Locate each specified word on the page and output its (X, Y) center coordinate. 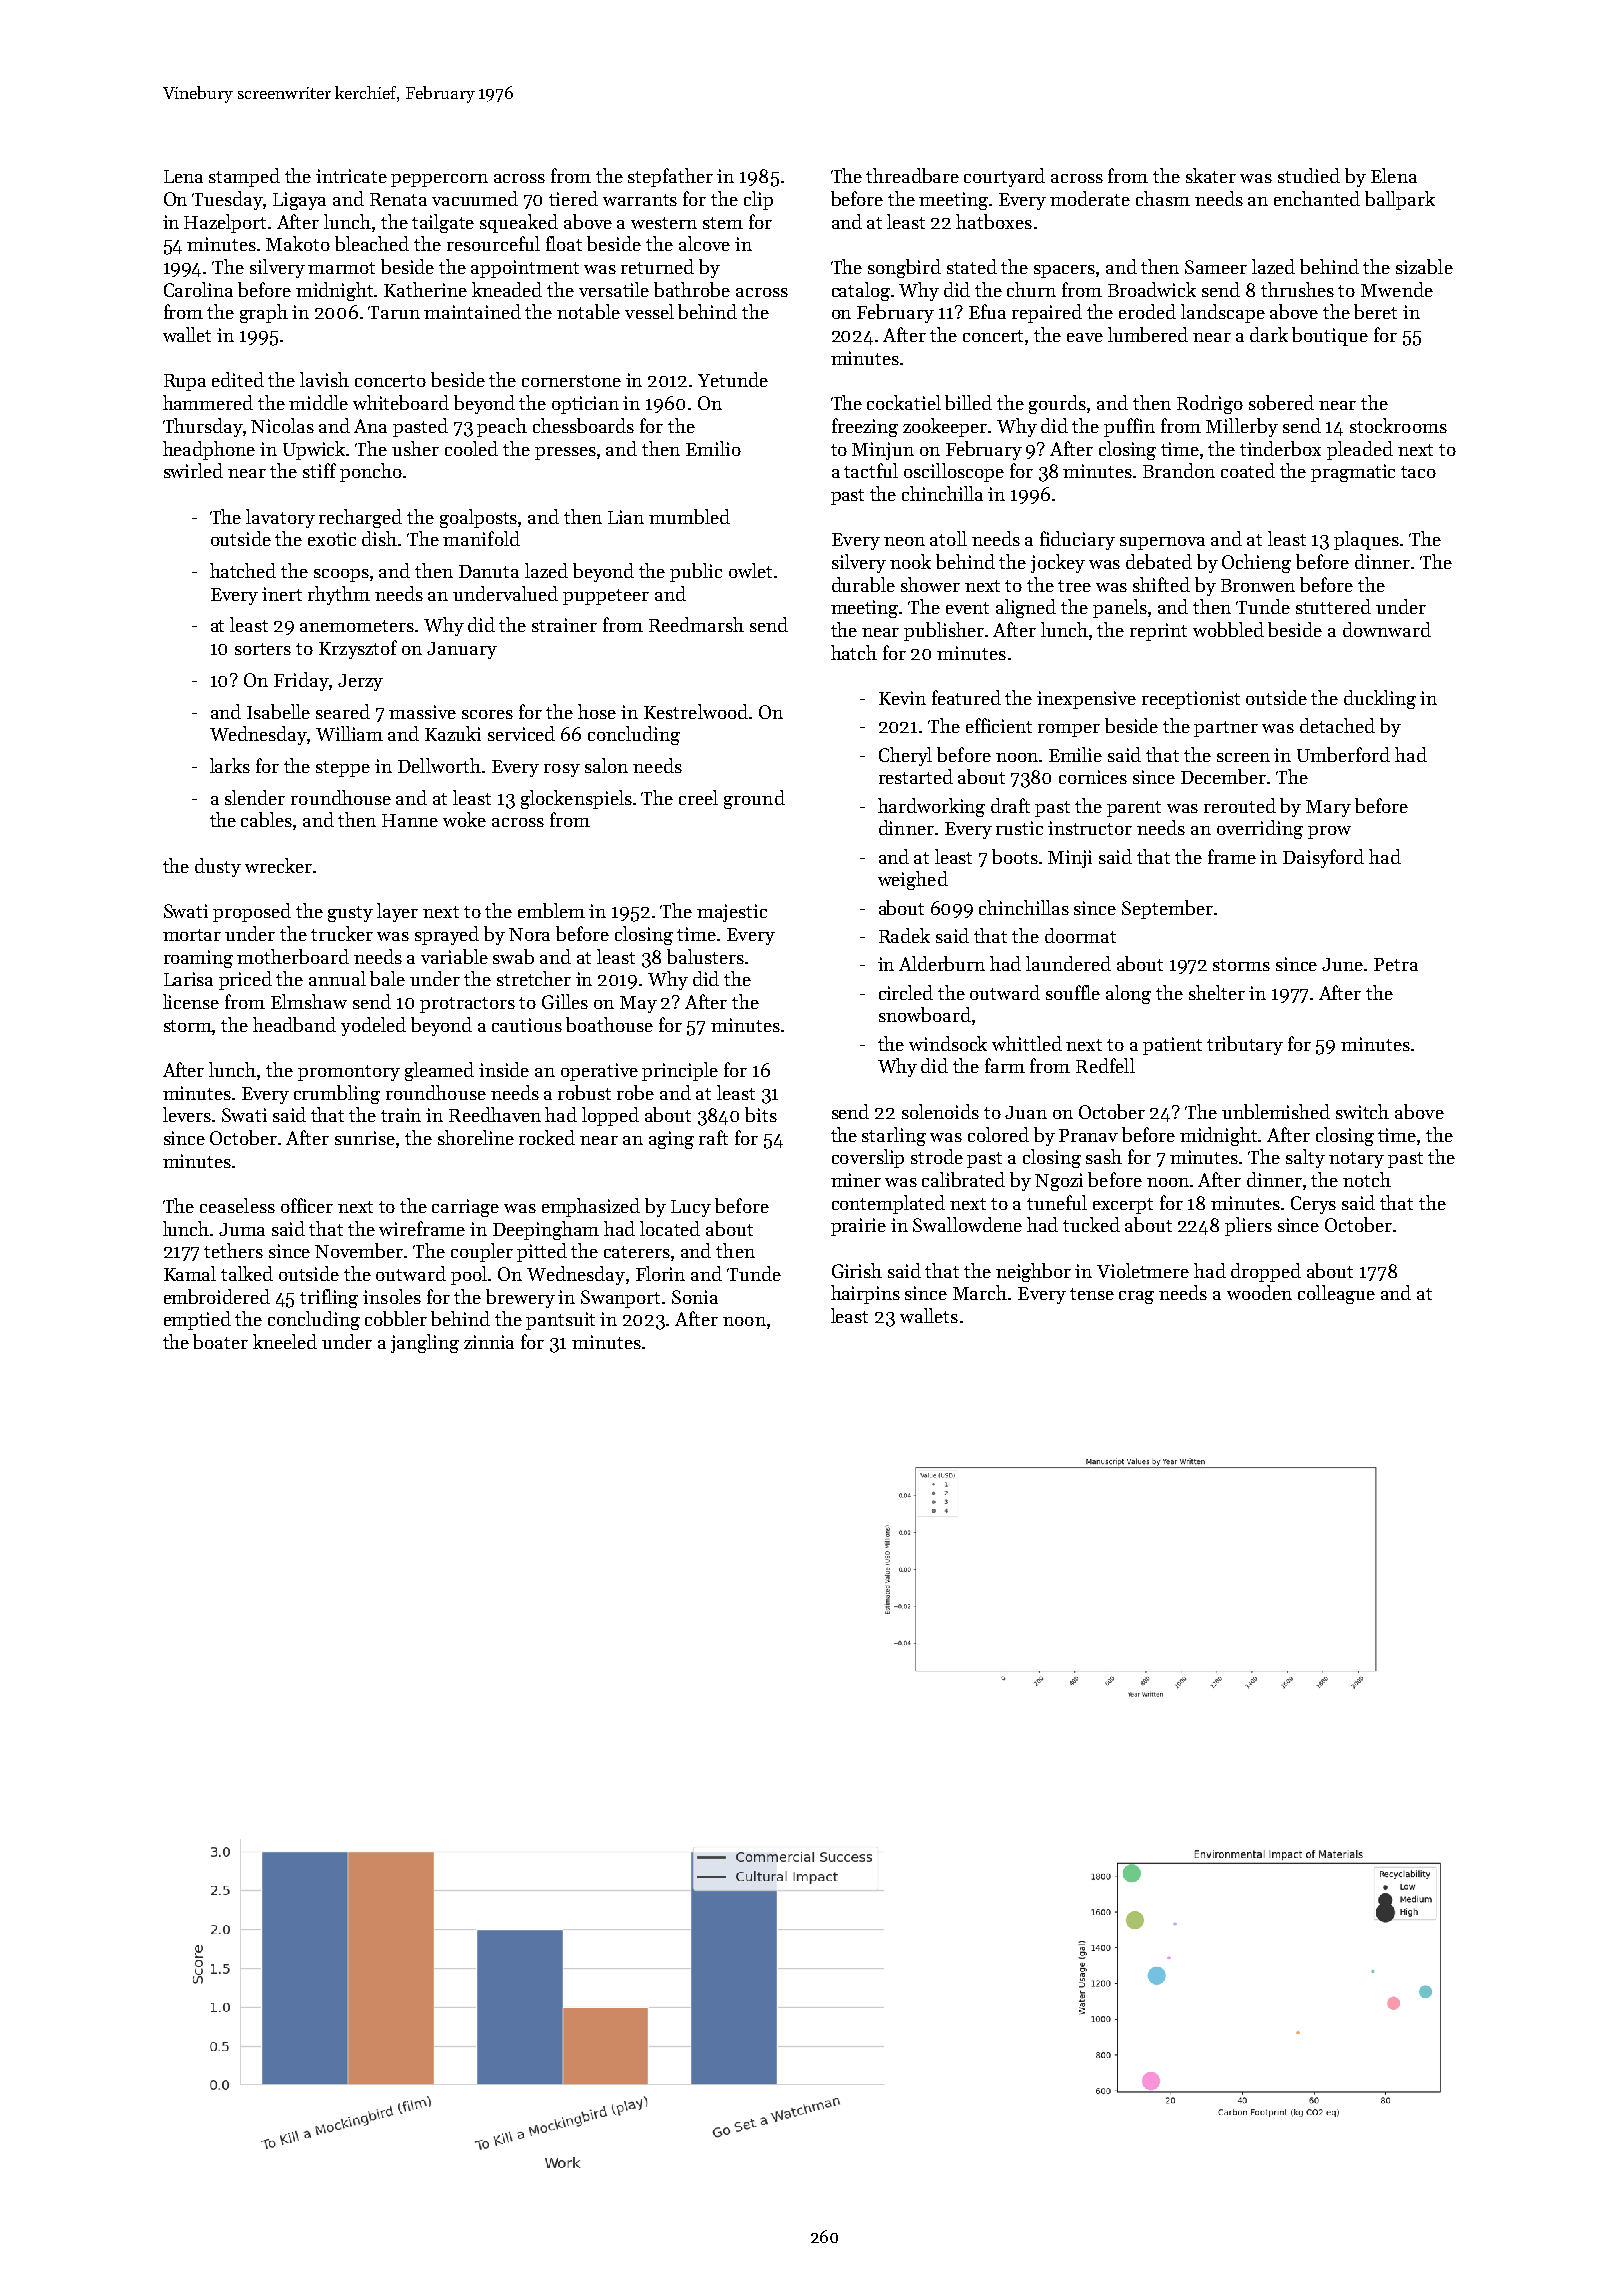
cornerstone (571, 381)
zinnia (489, 1342)
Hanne (410, 820)
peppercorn (439, 180)
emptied (197, 1320)
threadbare (912, 175)
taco (1418, 472)
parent (1134, 809)
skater (1211, 175)
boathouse (609, 1024)
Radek (904, 935)
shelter (1217, 992)
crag (1136, 1297)
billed (968, 402)
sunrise (365, 1138)
